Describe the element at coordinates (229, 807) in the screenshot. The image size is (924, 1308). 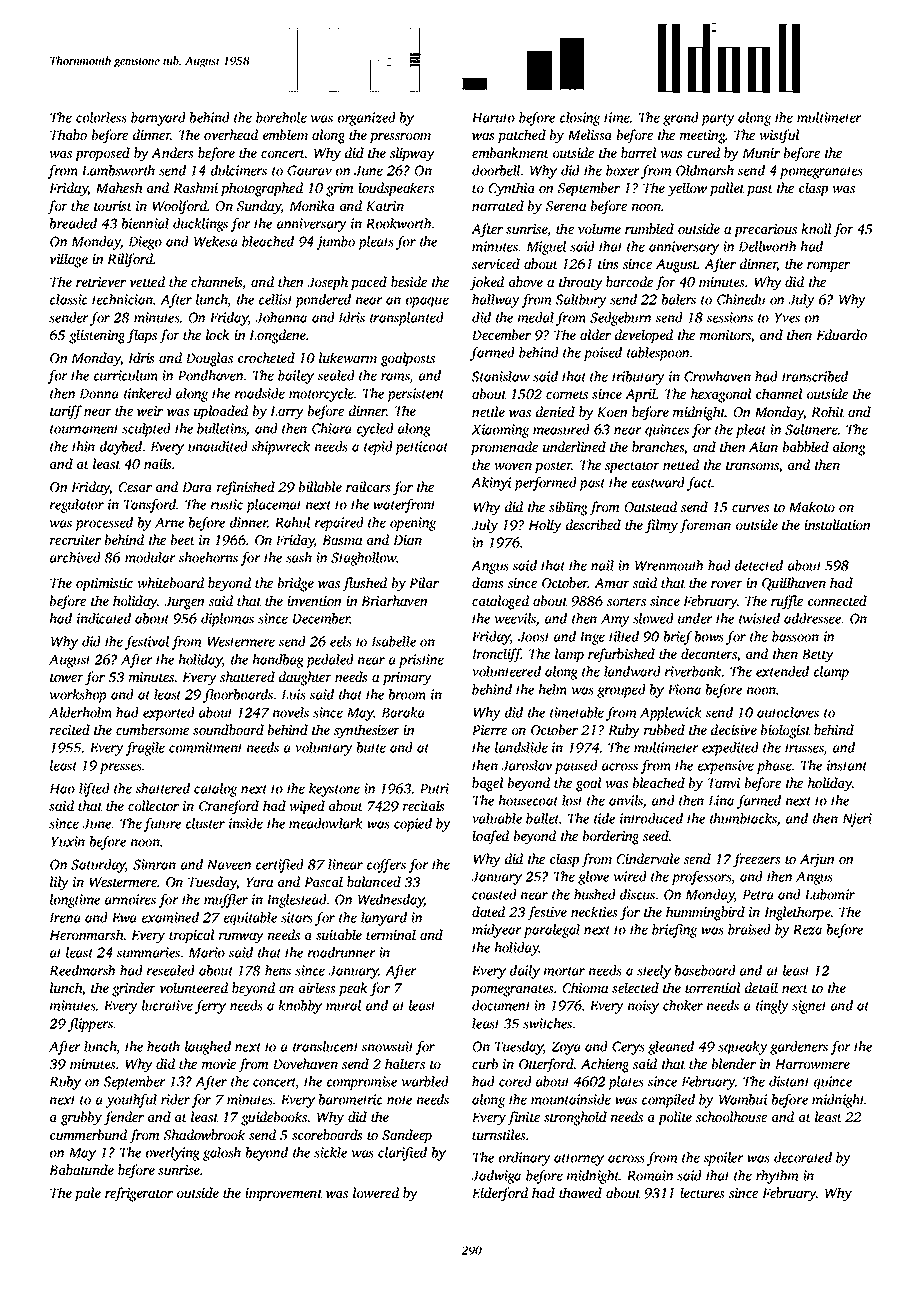
I see `Craneford` at that location.
